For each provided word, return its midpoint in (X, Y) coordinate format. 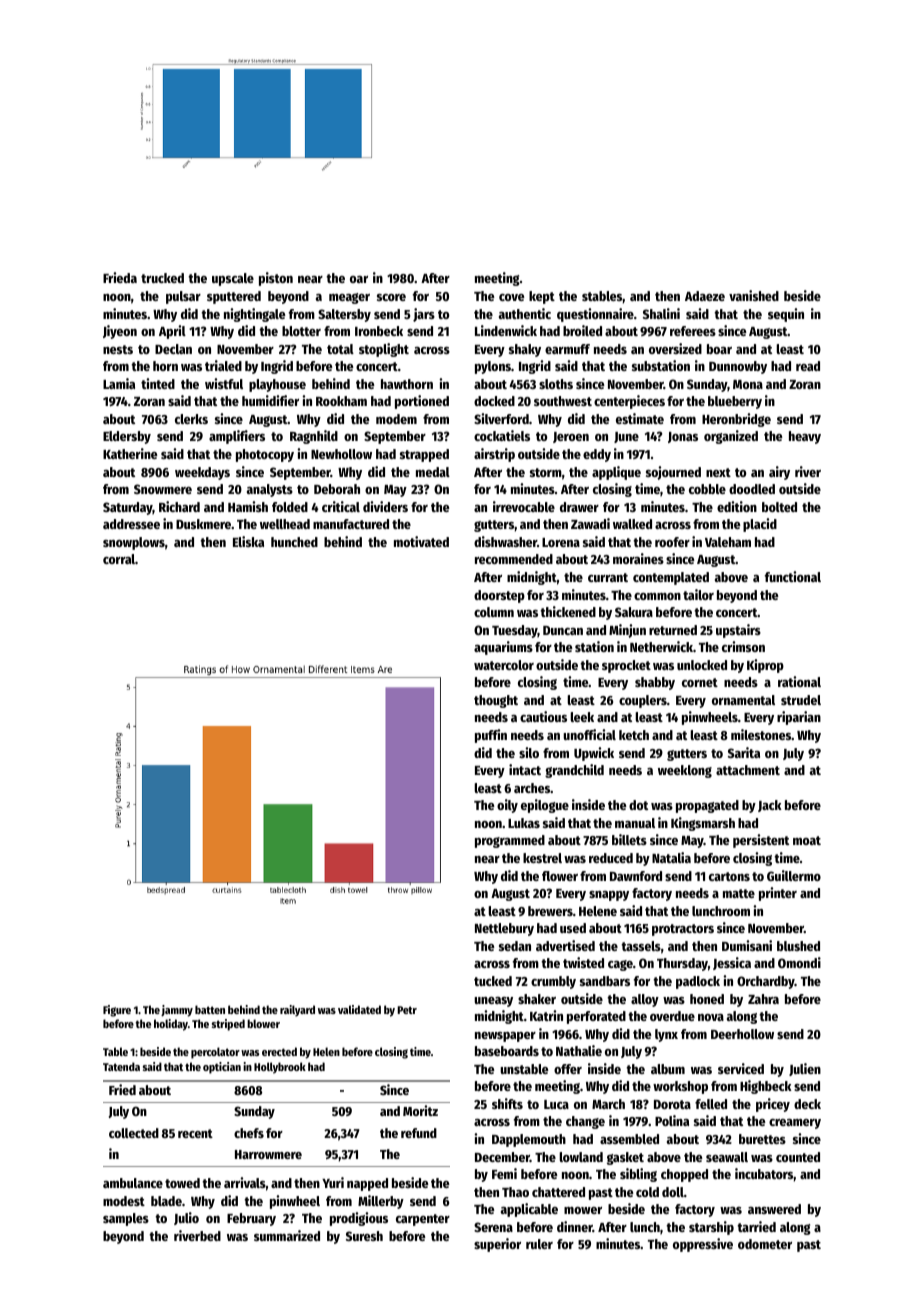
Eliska (248, 541)
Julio (186, 1218)
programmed (510, 841)
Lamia (119, 383)
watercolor (504, 665)
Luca (556, 1104)
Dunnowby (738, 367)
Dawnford (636, 876)
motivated (421, 541)
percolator (215, 1053)
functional (793, 576)
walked (632, 524)
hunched (294, 542)
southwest (563, 401)
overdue (672, 1016)
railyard (297, 1011)
